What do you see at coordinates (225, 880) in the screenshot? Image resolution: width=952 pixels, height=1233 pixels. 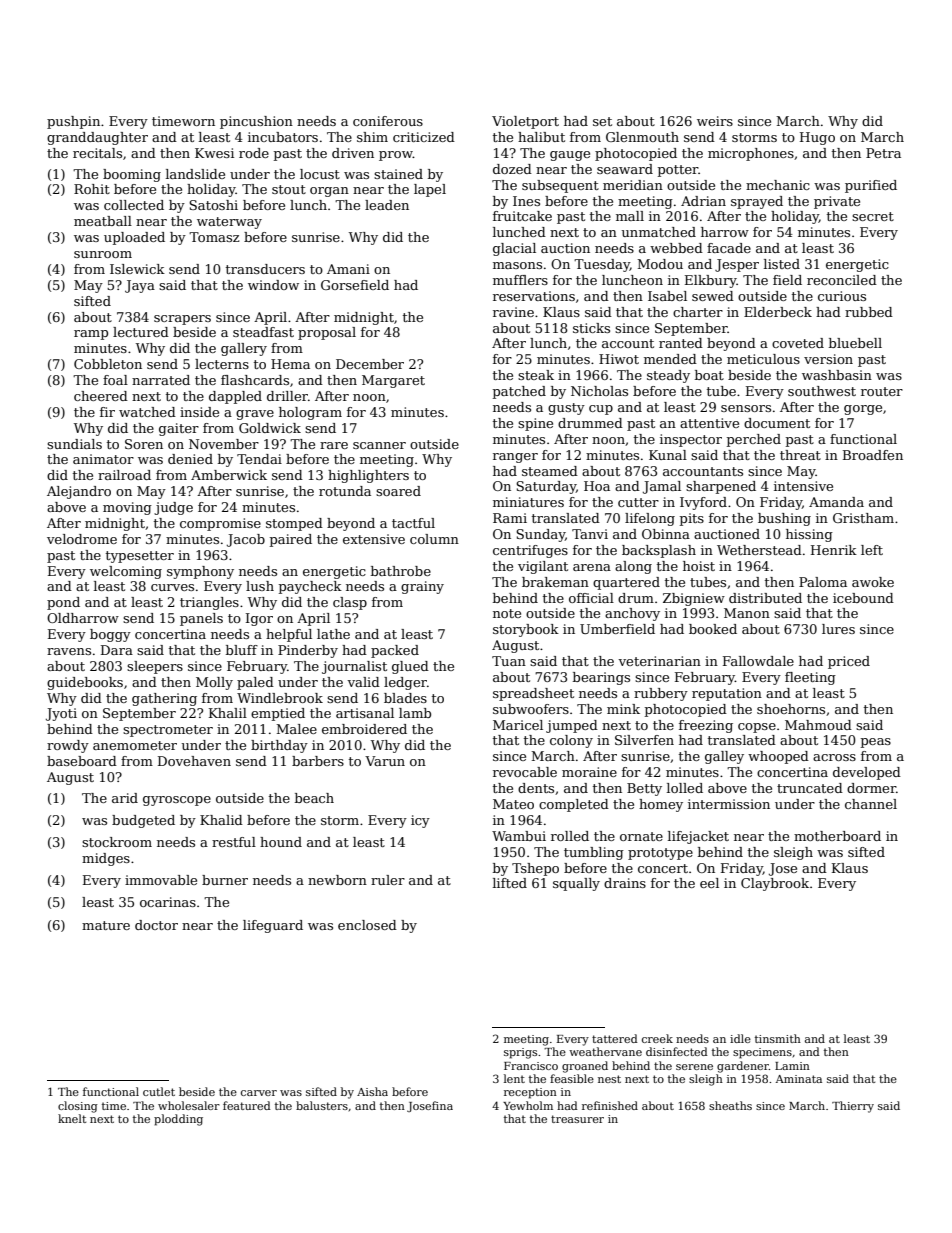 I see `burner` at bounding box center [225, 880].
